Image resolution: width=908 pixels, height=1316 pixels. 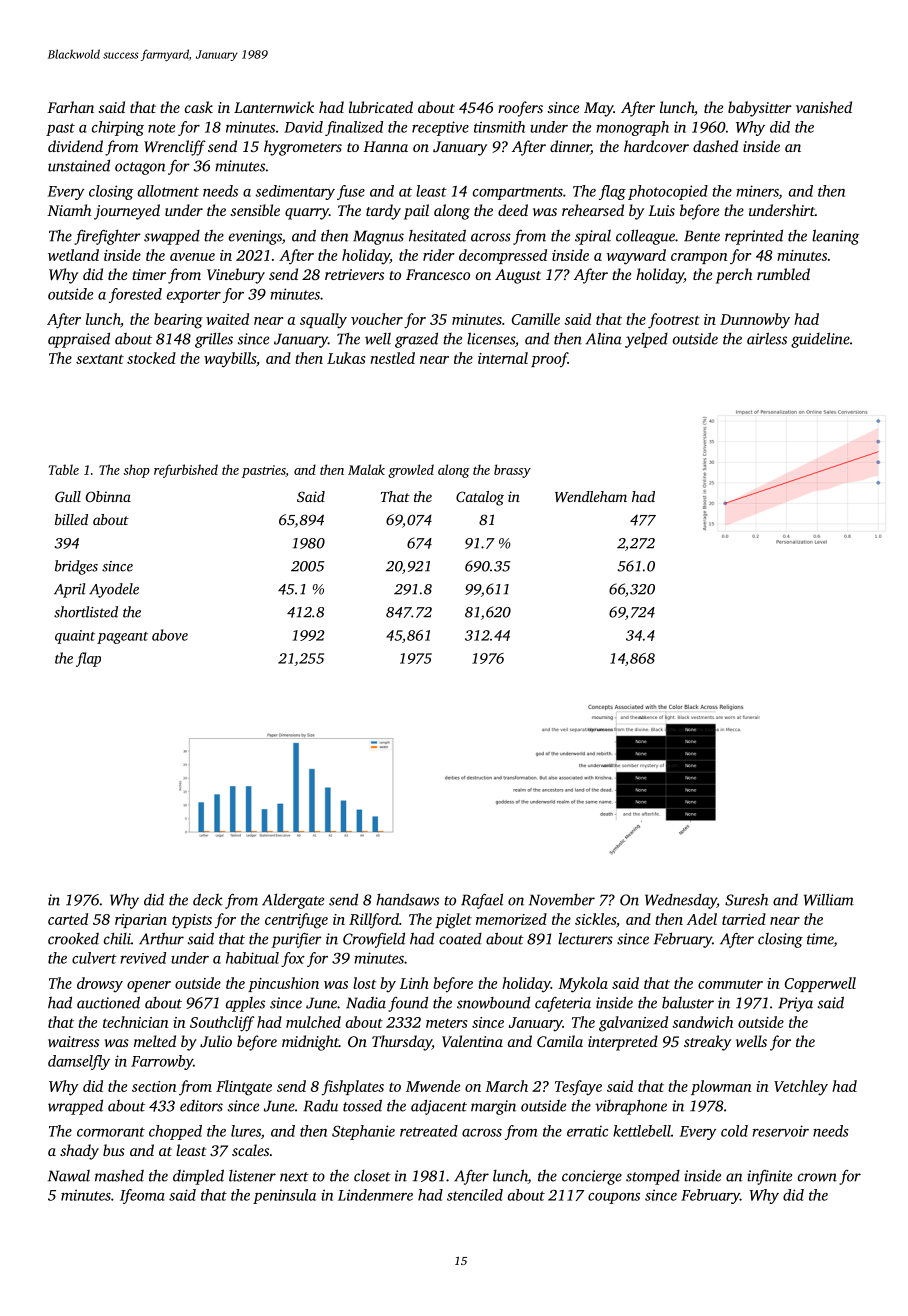 What do you see at coordinates (274, 107) in the image?
I see `Lanternwick` at bounding box center [274, 107].
